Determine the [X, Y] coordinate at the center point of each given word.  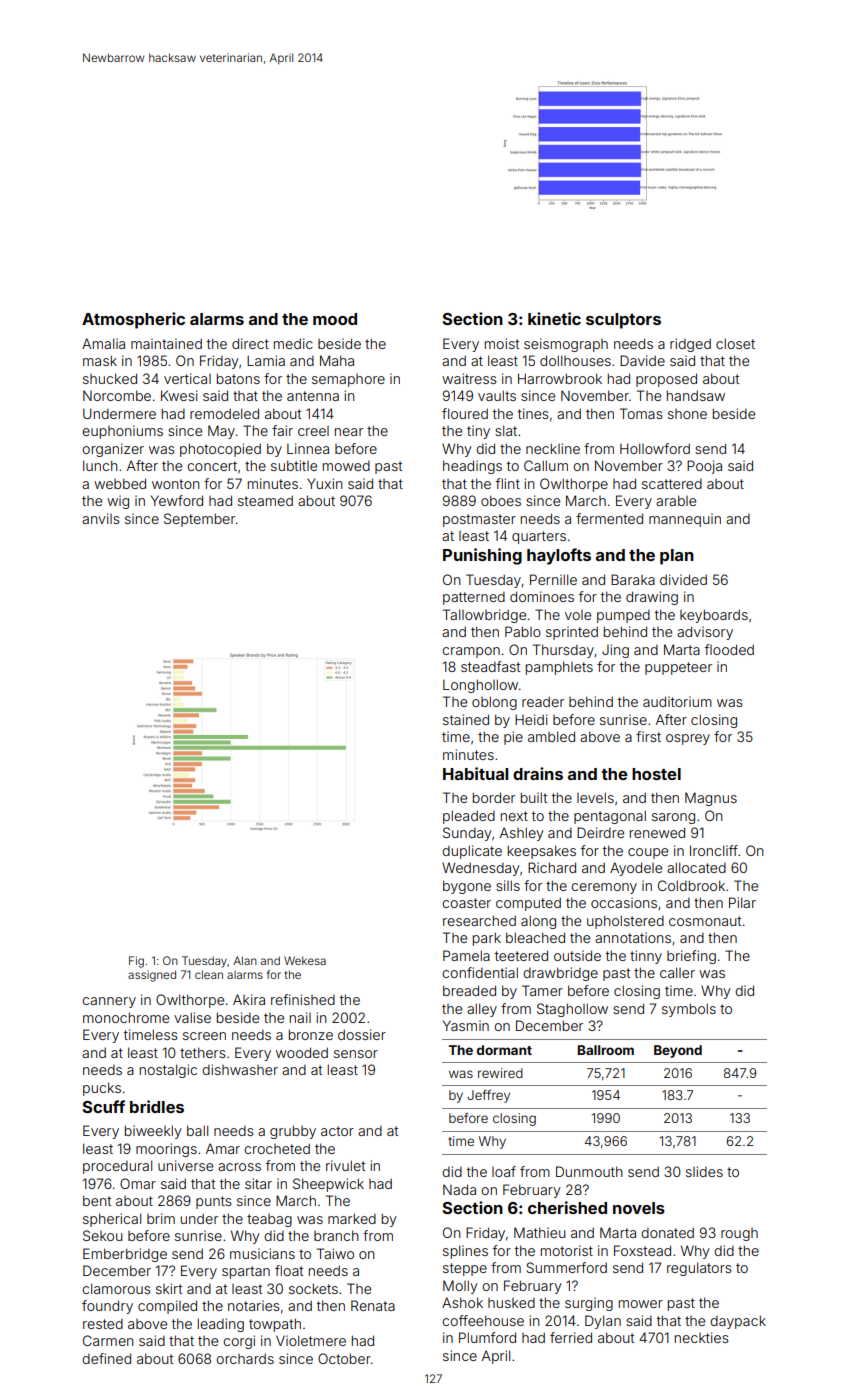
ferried [571, 1337]
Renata [373, 1305]
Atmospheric [133, 320]
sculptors [623, 321]
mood [335, 319]
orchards [245, 1358]
